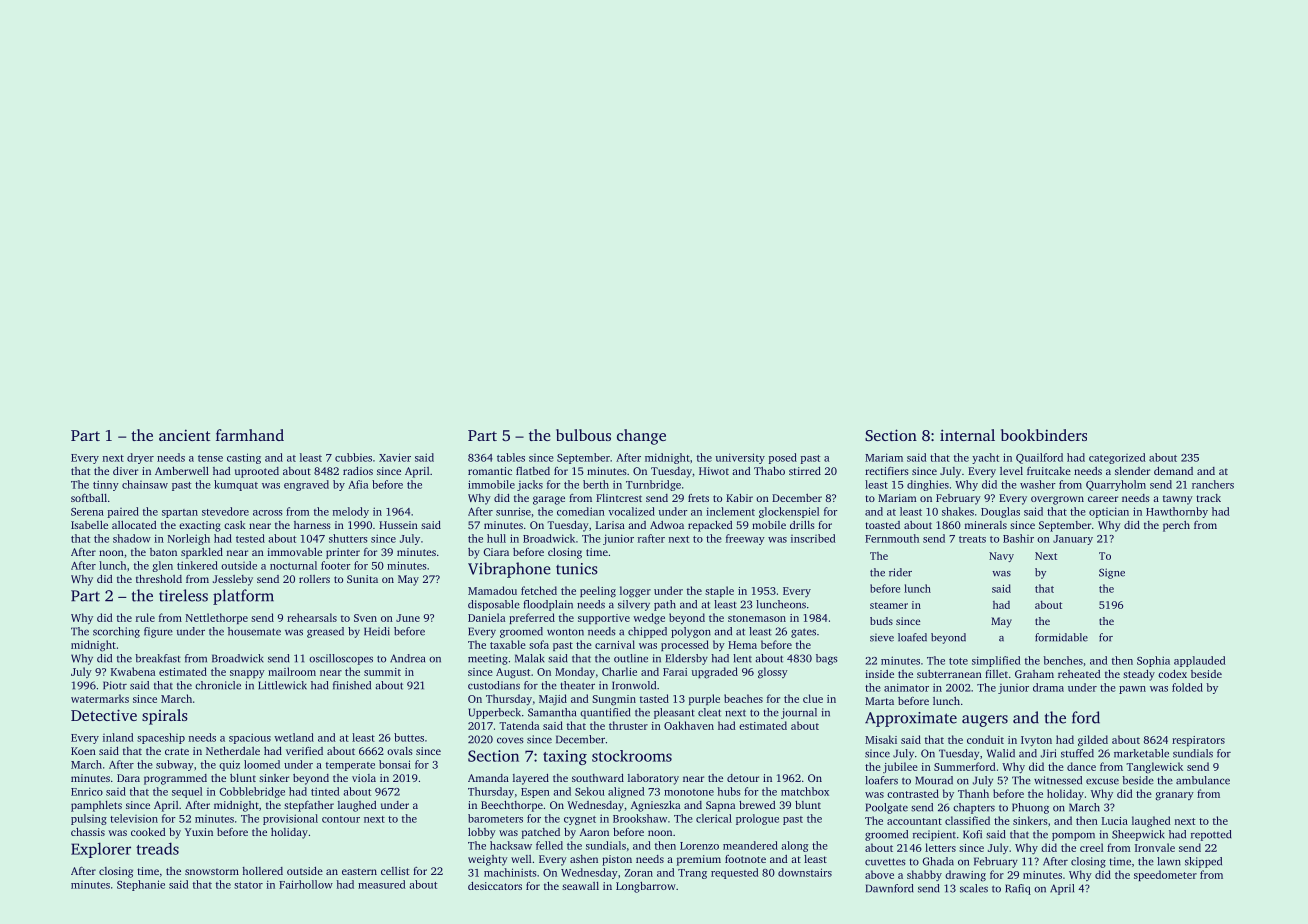 This screenshot has height=924, width=1308. What do you see at coordinates (358, 484) in the screenshot?
I see `Afia` at bounding box center [358, 484].
